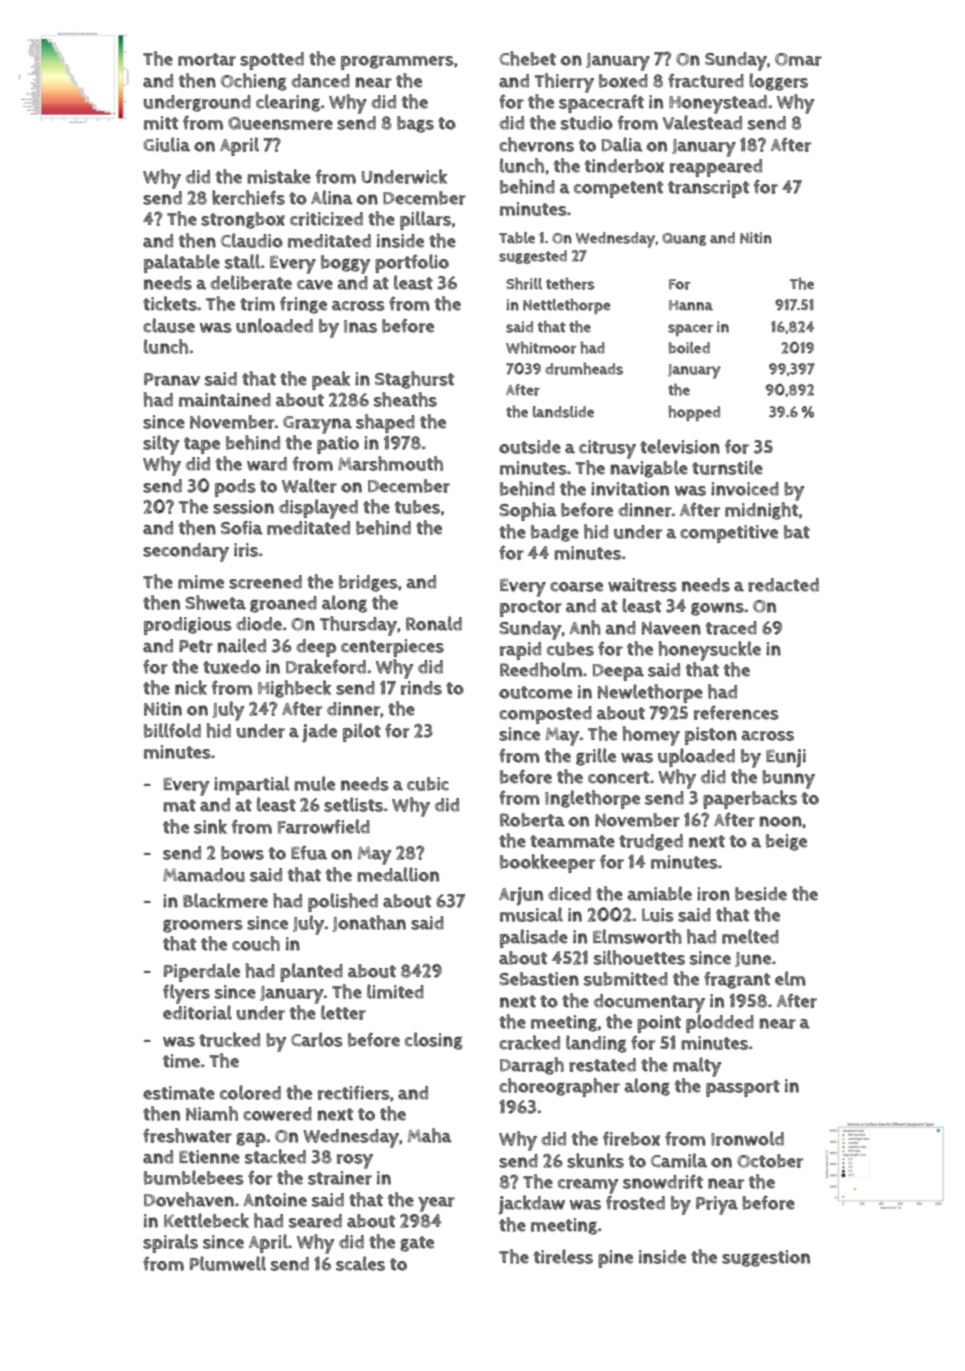 The height and width of the document is (1371, 965). What do you see at coordinates (587, 123) in the document?
I see `studio` at bounding box center [587, 123].
